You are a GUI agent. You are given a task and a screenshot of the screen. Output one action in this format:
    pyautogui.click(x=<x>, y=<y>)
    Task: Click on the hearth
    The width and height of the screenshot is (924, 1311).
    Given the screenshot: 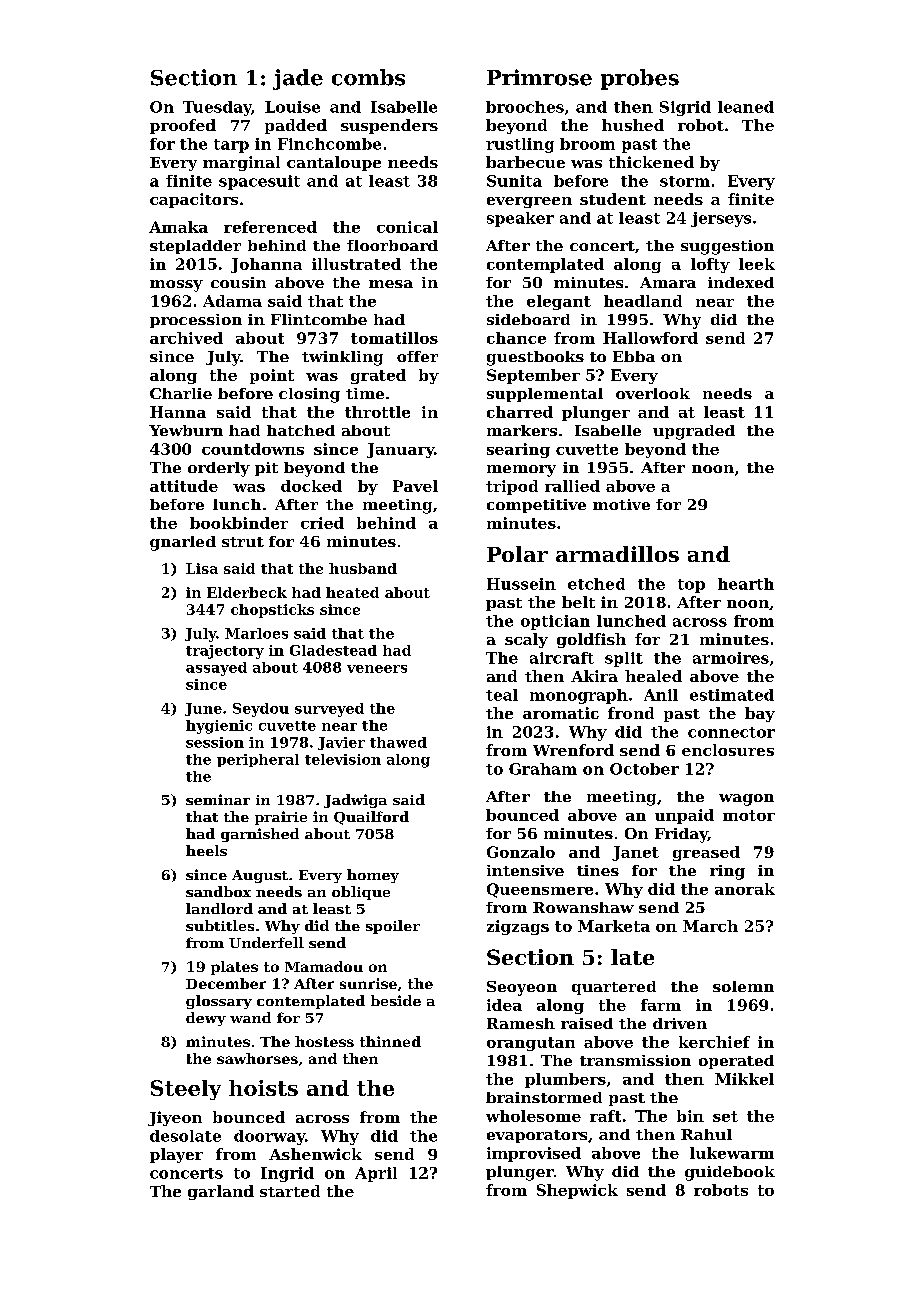 What is the action you would take?
    pyautogui.click(x=746, y=584)
